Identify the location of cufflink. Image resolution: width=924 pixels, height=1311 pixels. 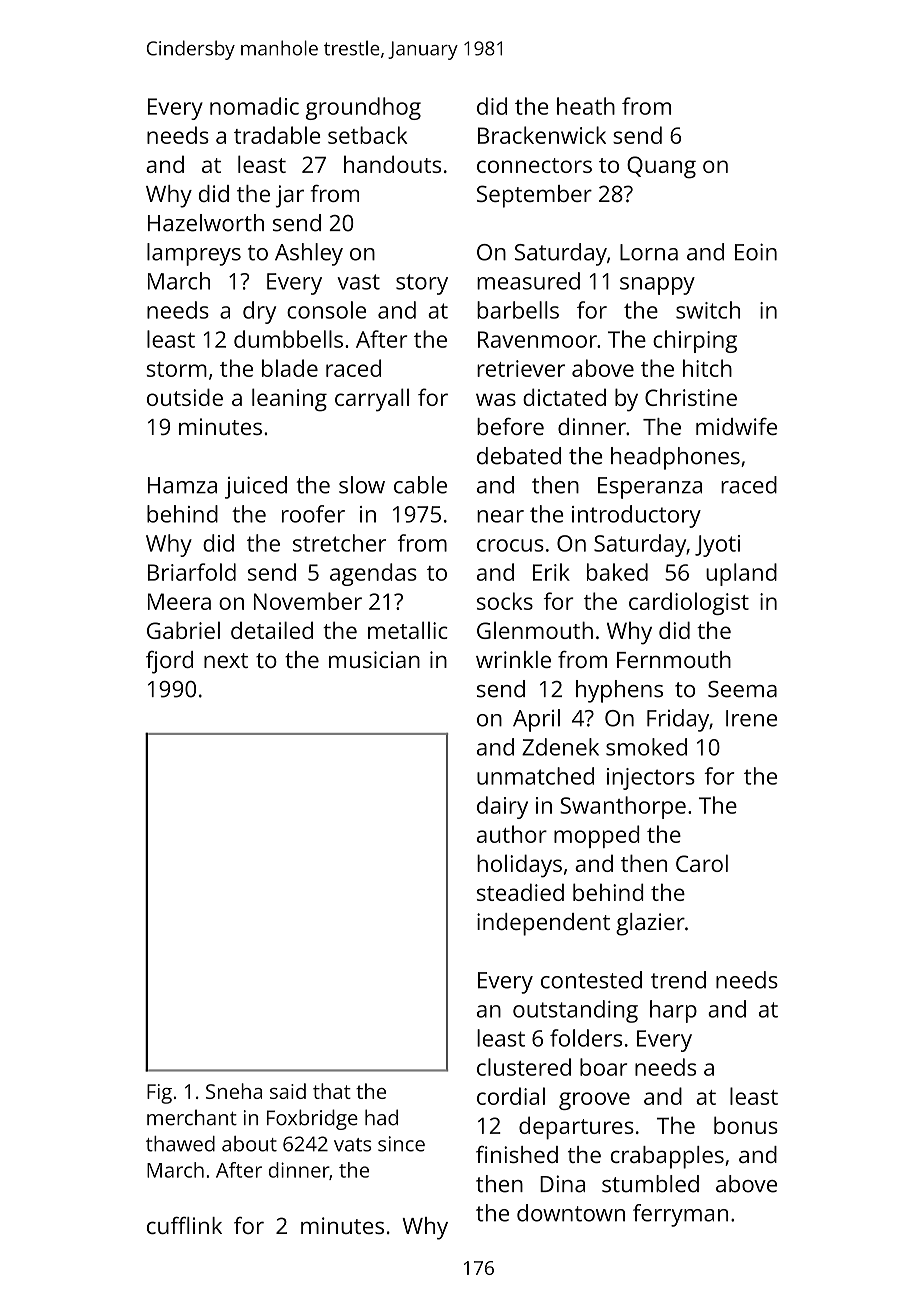
(184, 1225).
